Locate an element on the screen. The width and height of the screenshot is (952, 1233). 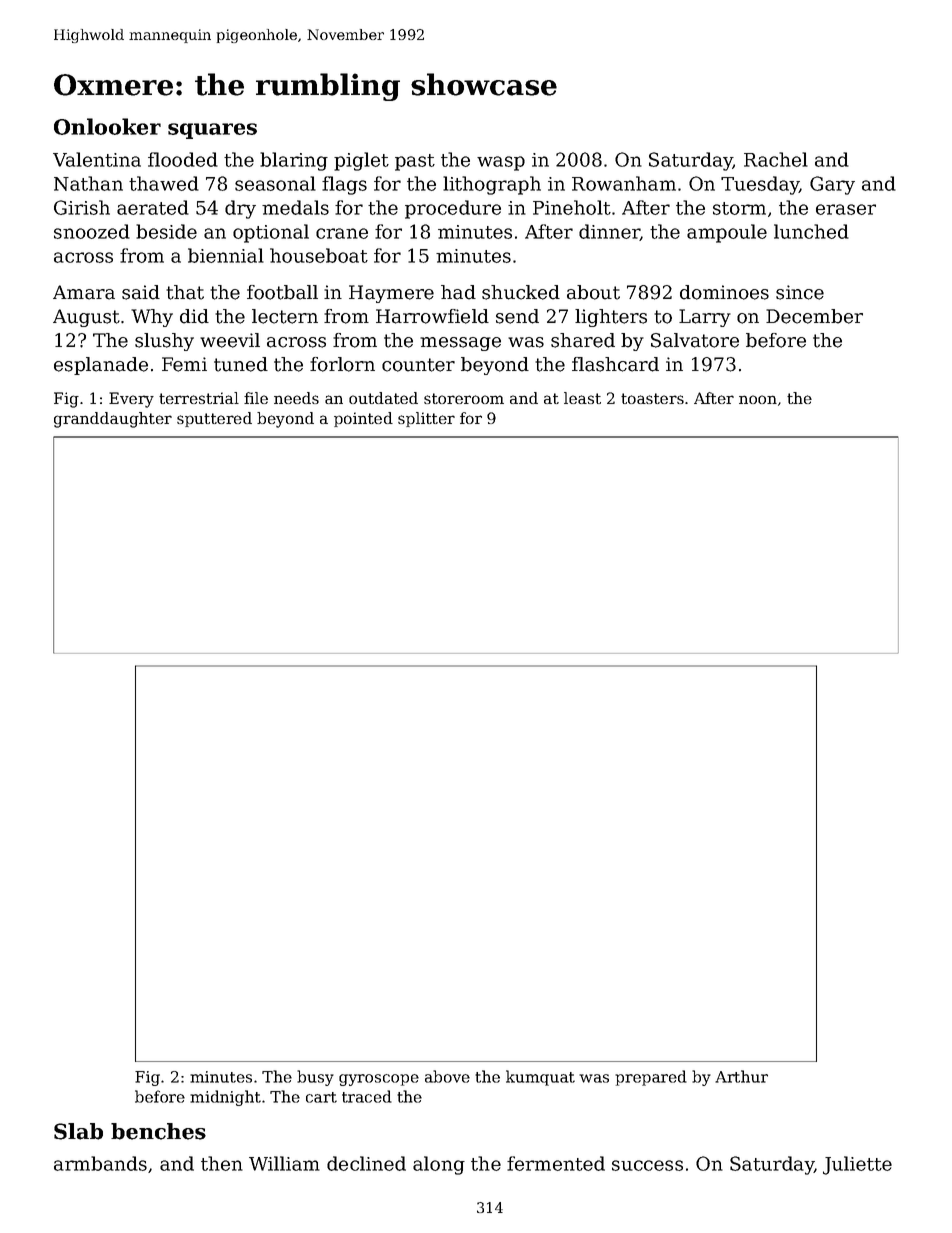
busy is located at coordinates (315, 1078).
